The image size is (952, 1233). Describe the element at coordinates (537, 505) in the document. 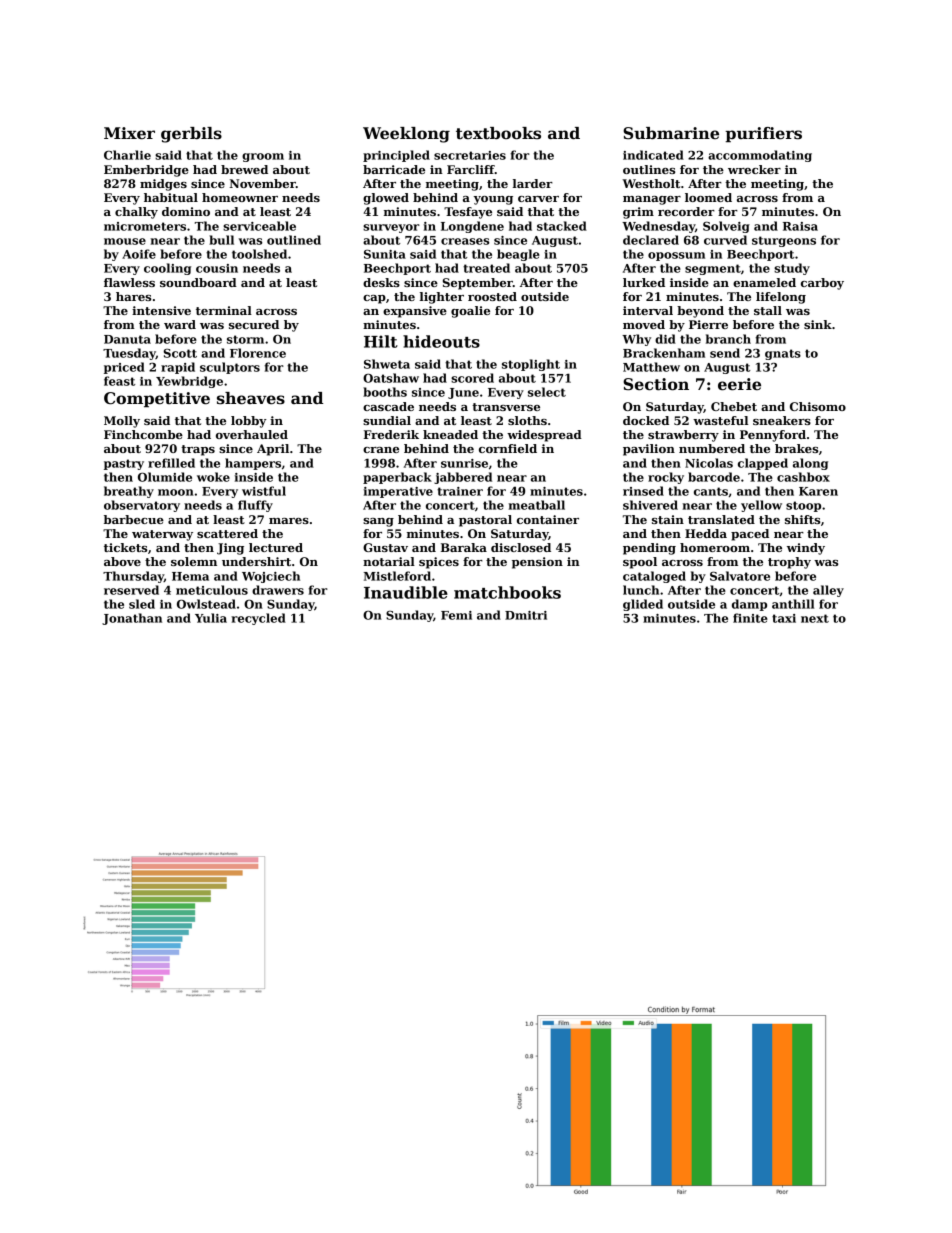

I see `meatball` at that location.
